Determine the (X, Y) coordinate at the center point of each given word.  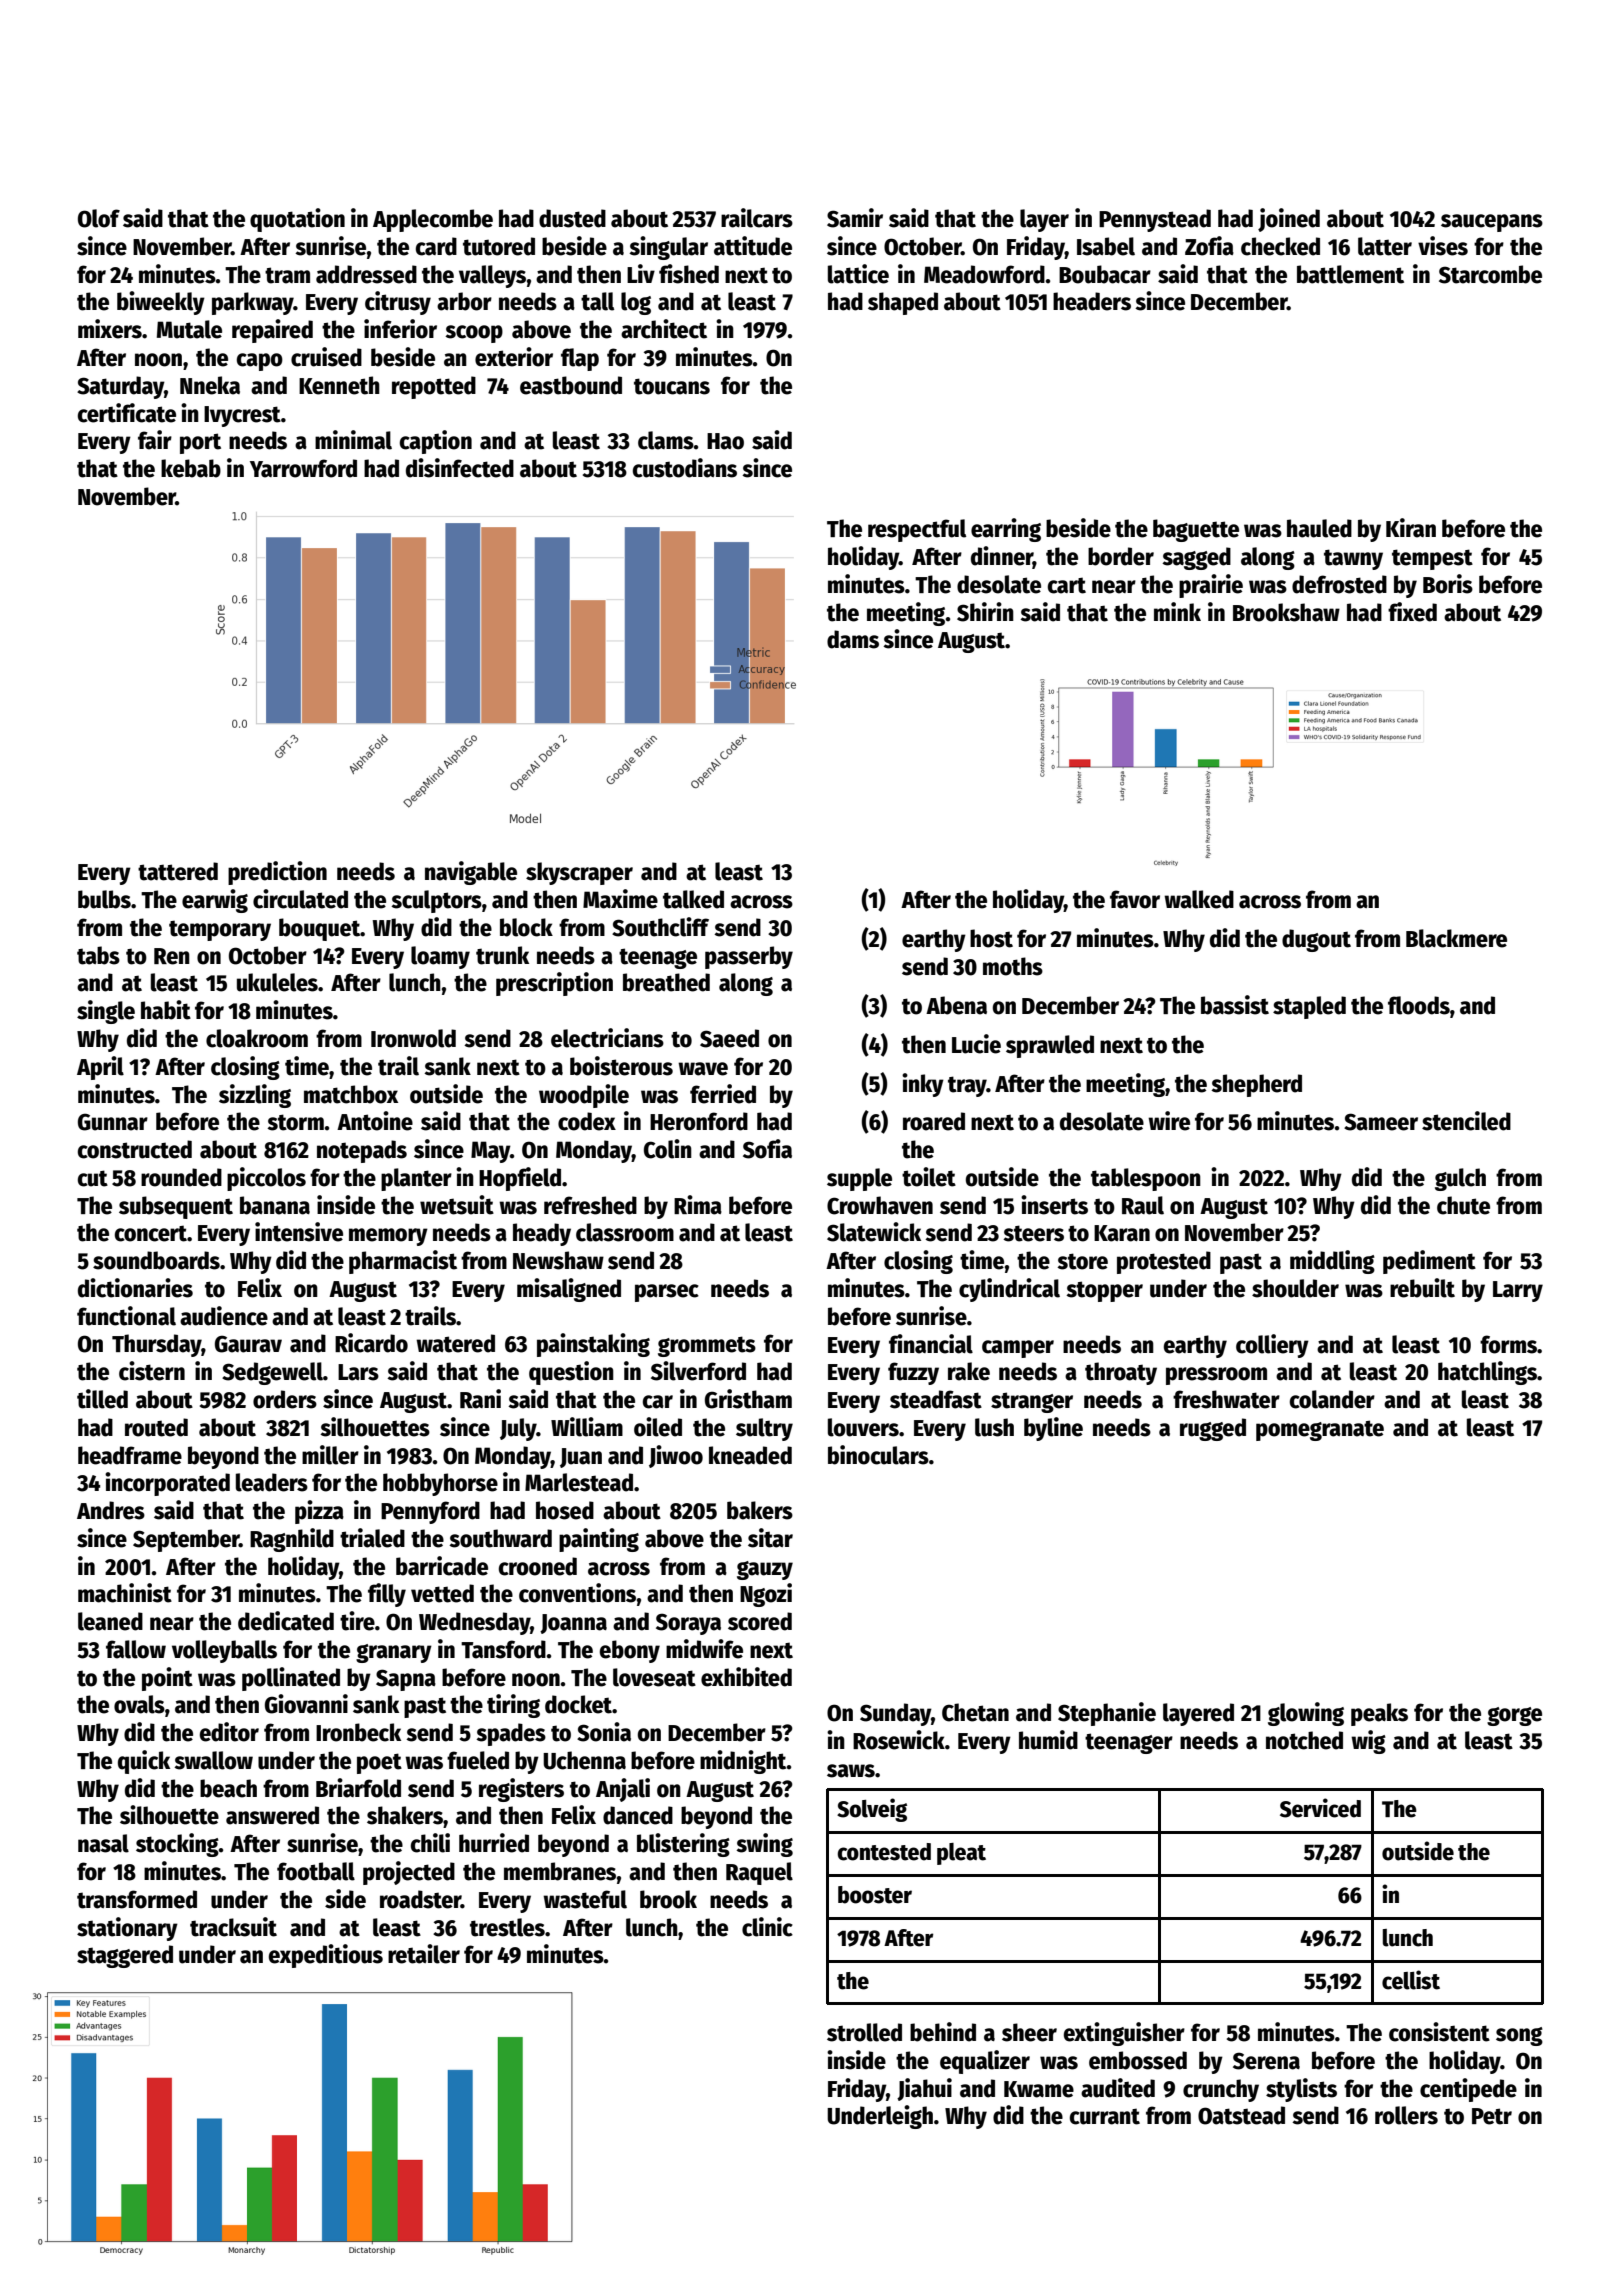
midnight (743, 1762)
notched (1304, 1740)
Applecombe (433, 220)
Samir (855, 218)
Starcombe (1490, 274)
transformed (137, 1899)
